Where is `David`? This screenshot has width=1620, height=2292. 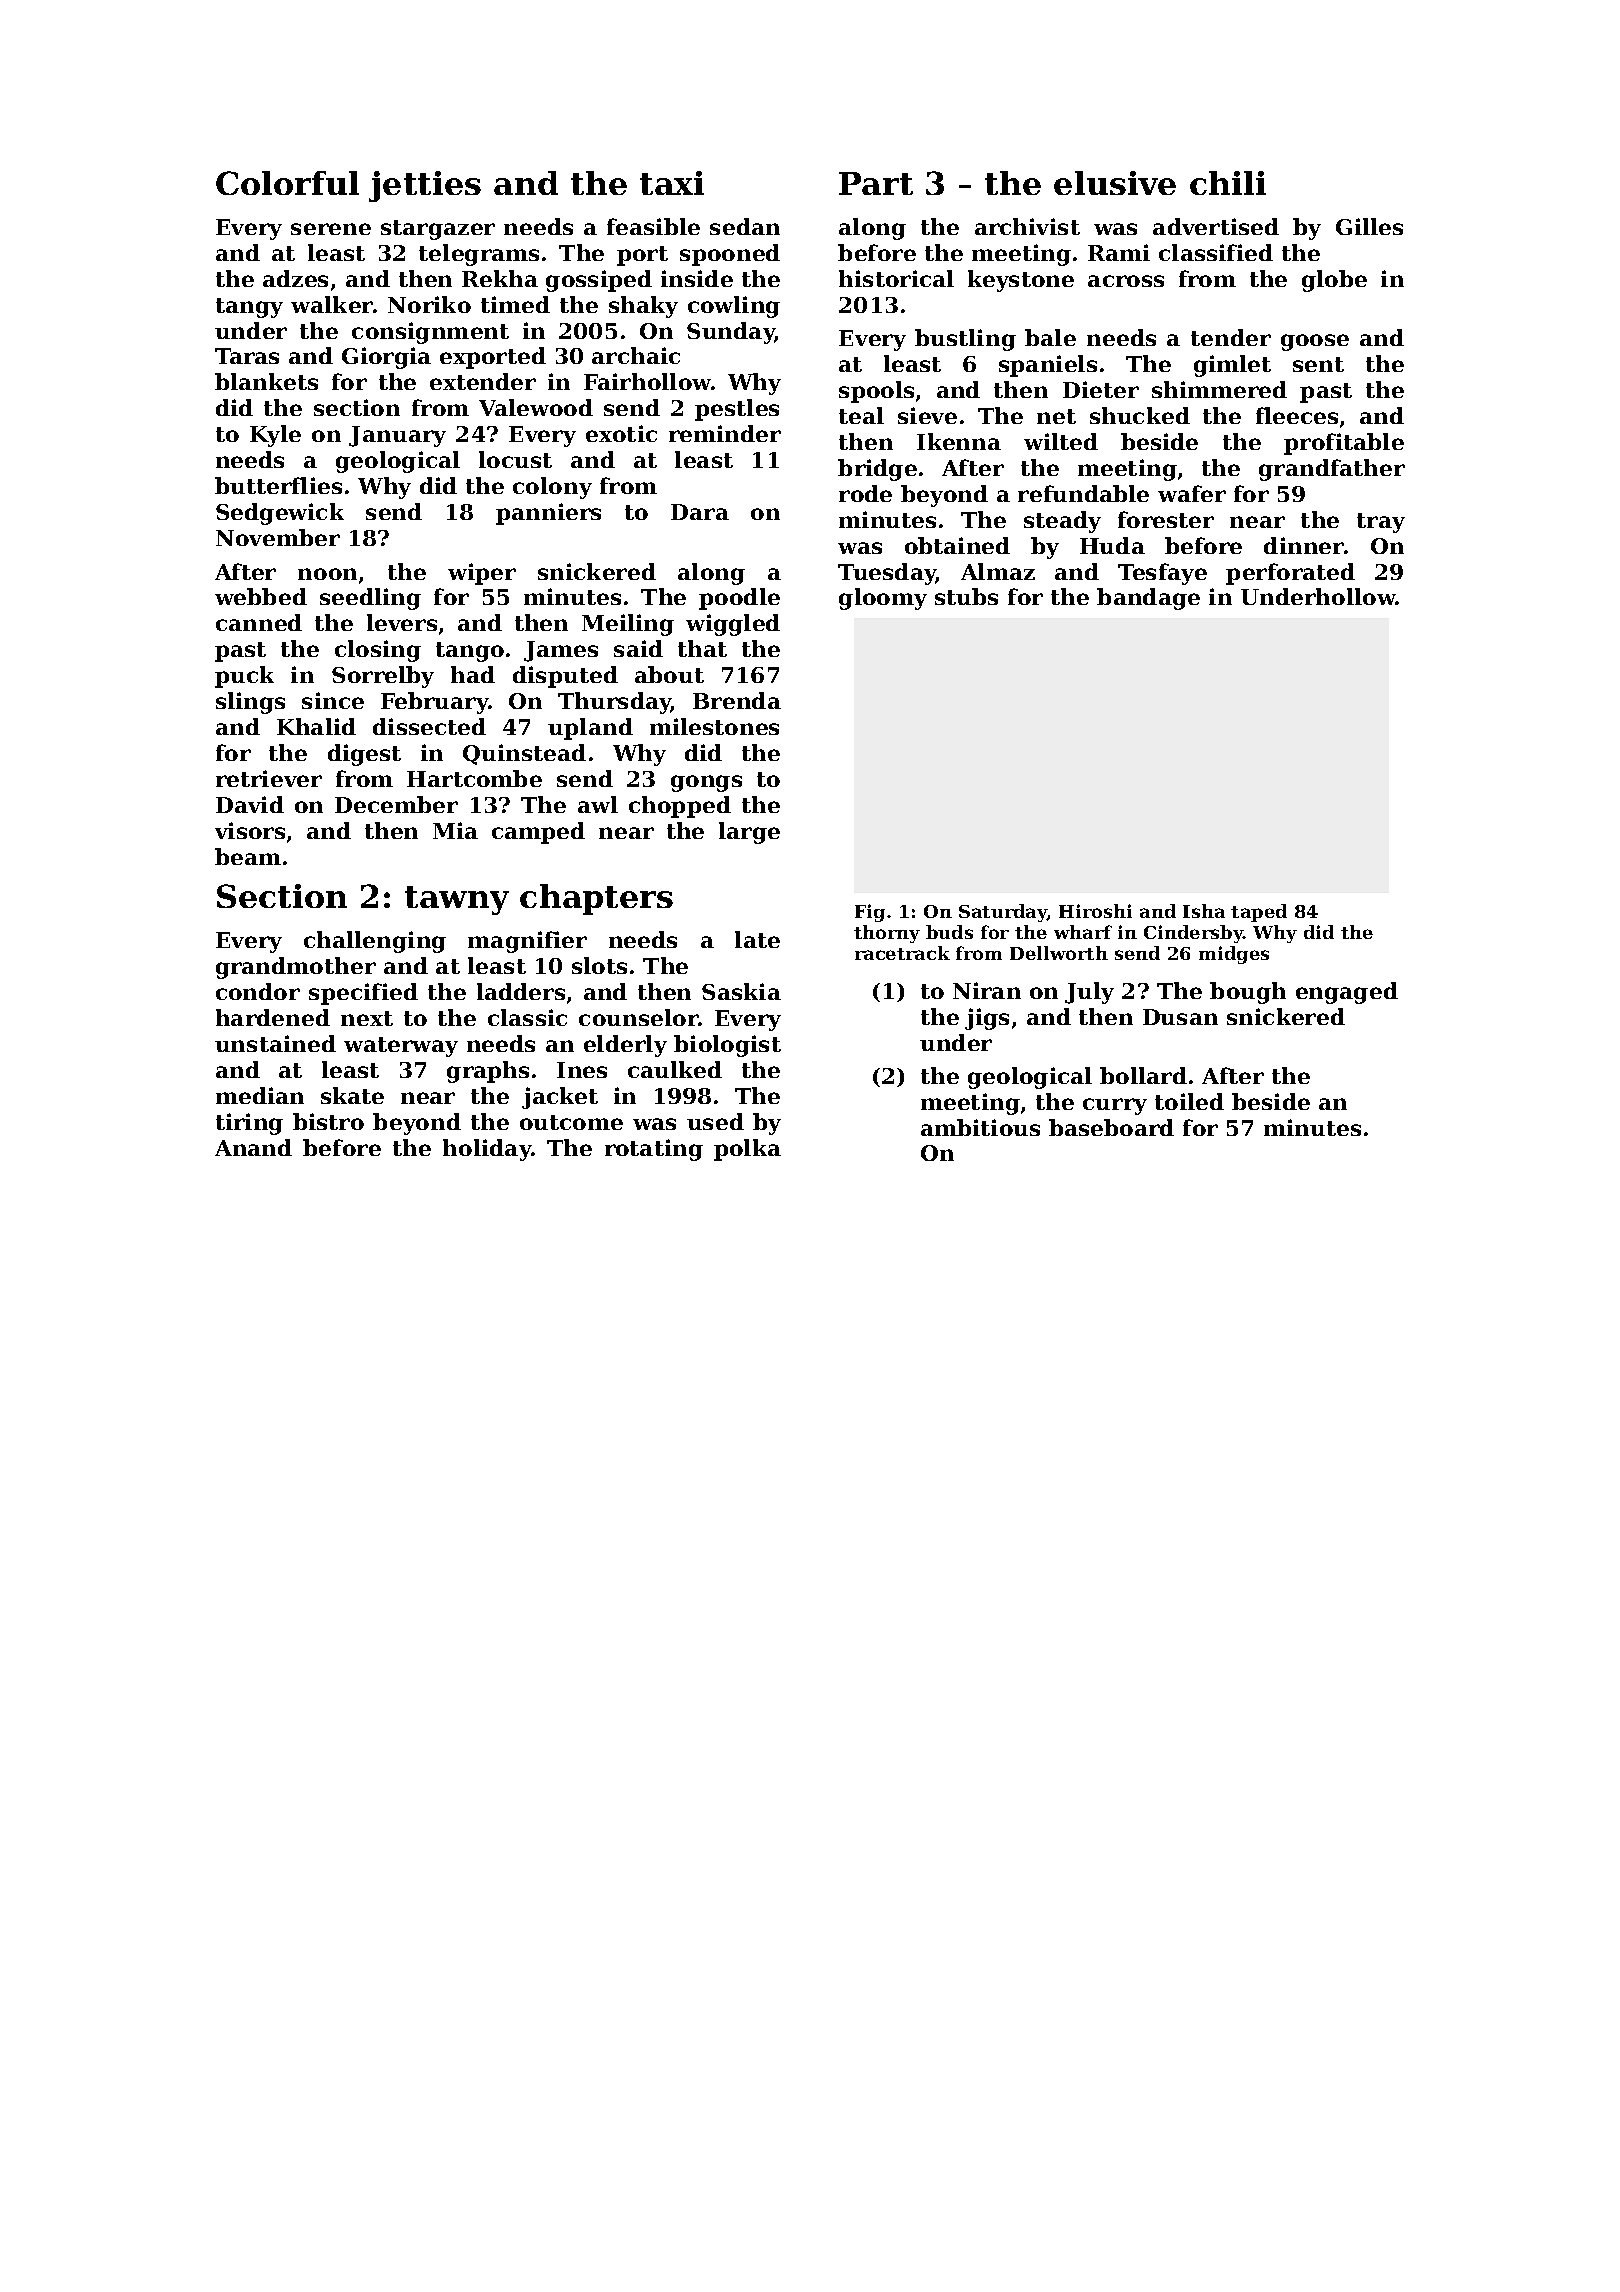 David is located at coordinates (250, 804).
